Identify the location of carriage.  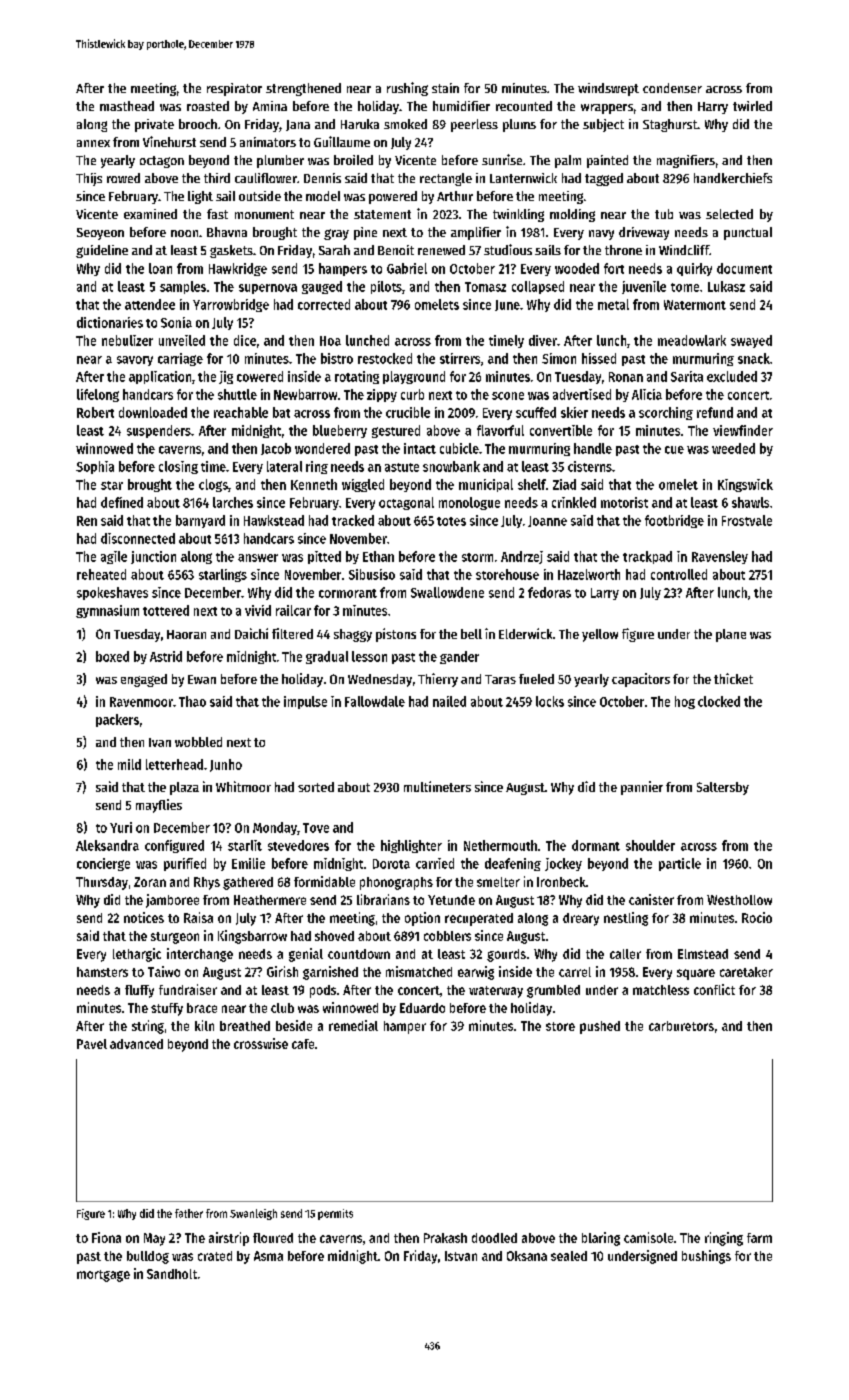
(180, 359).
